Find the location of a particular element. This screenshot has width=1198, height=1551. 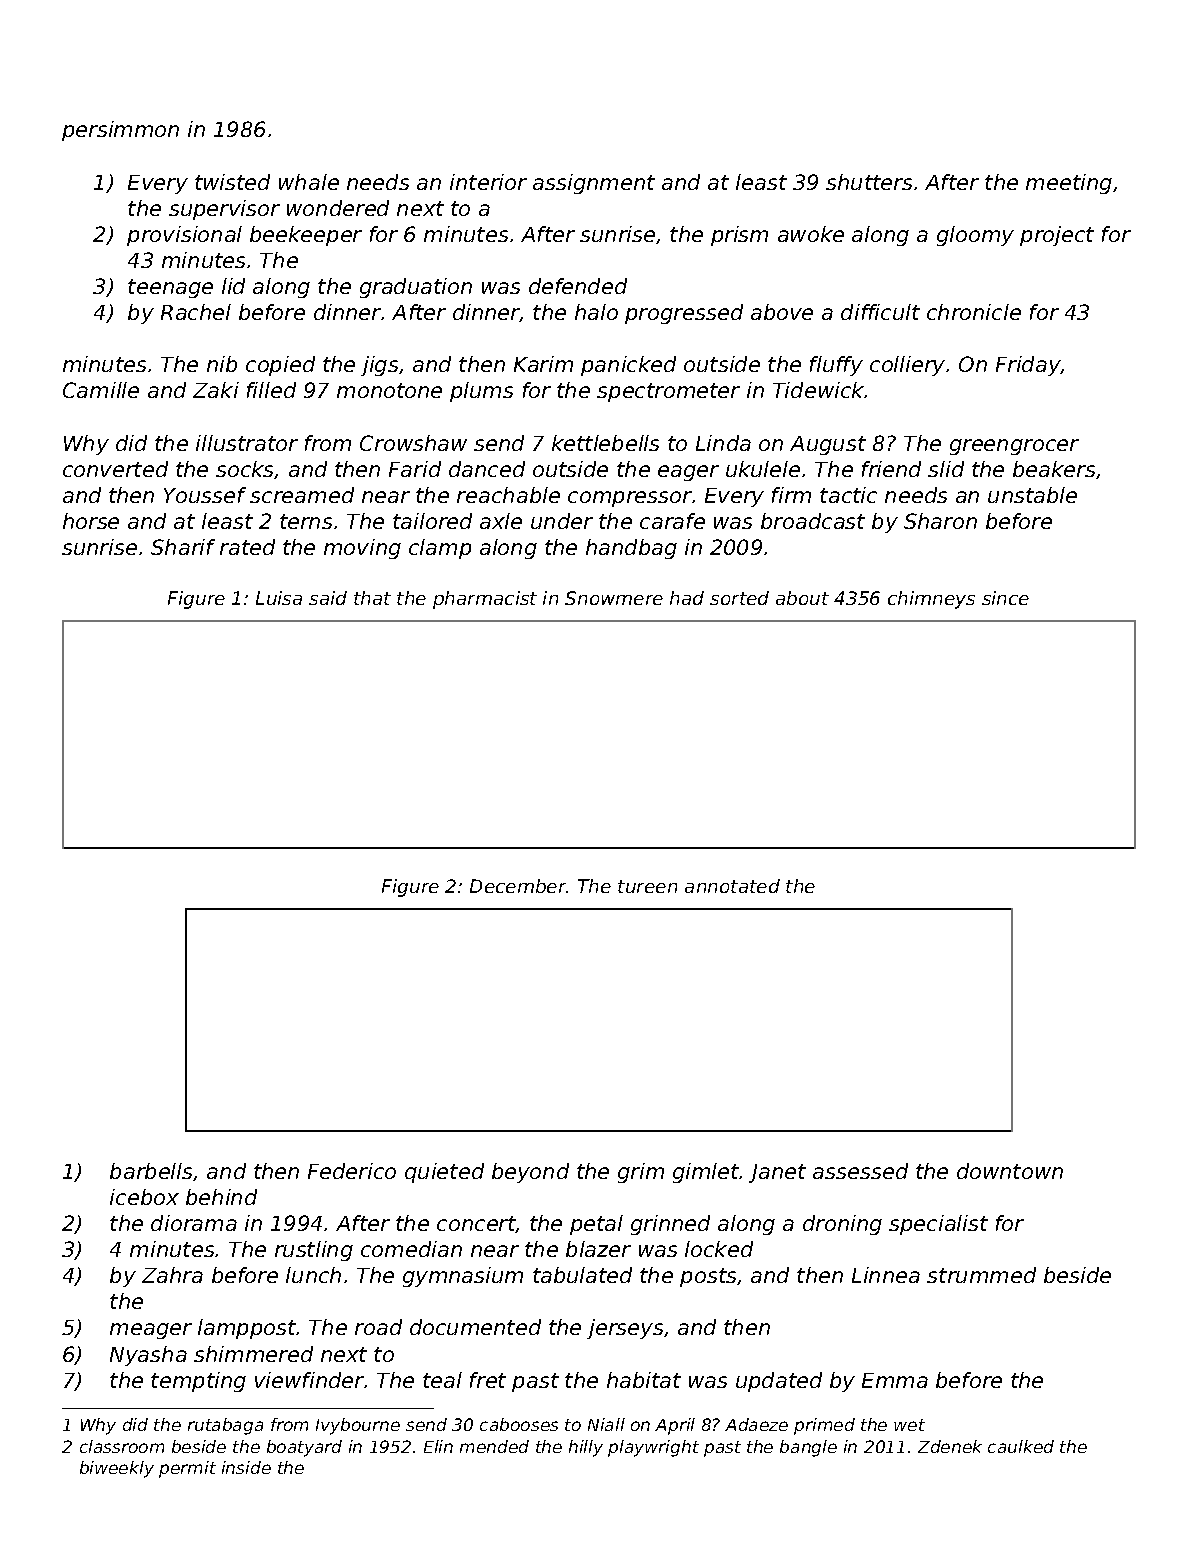

barbells is located at coordinates (151, 1171).
